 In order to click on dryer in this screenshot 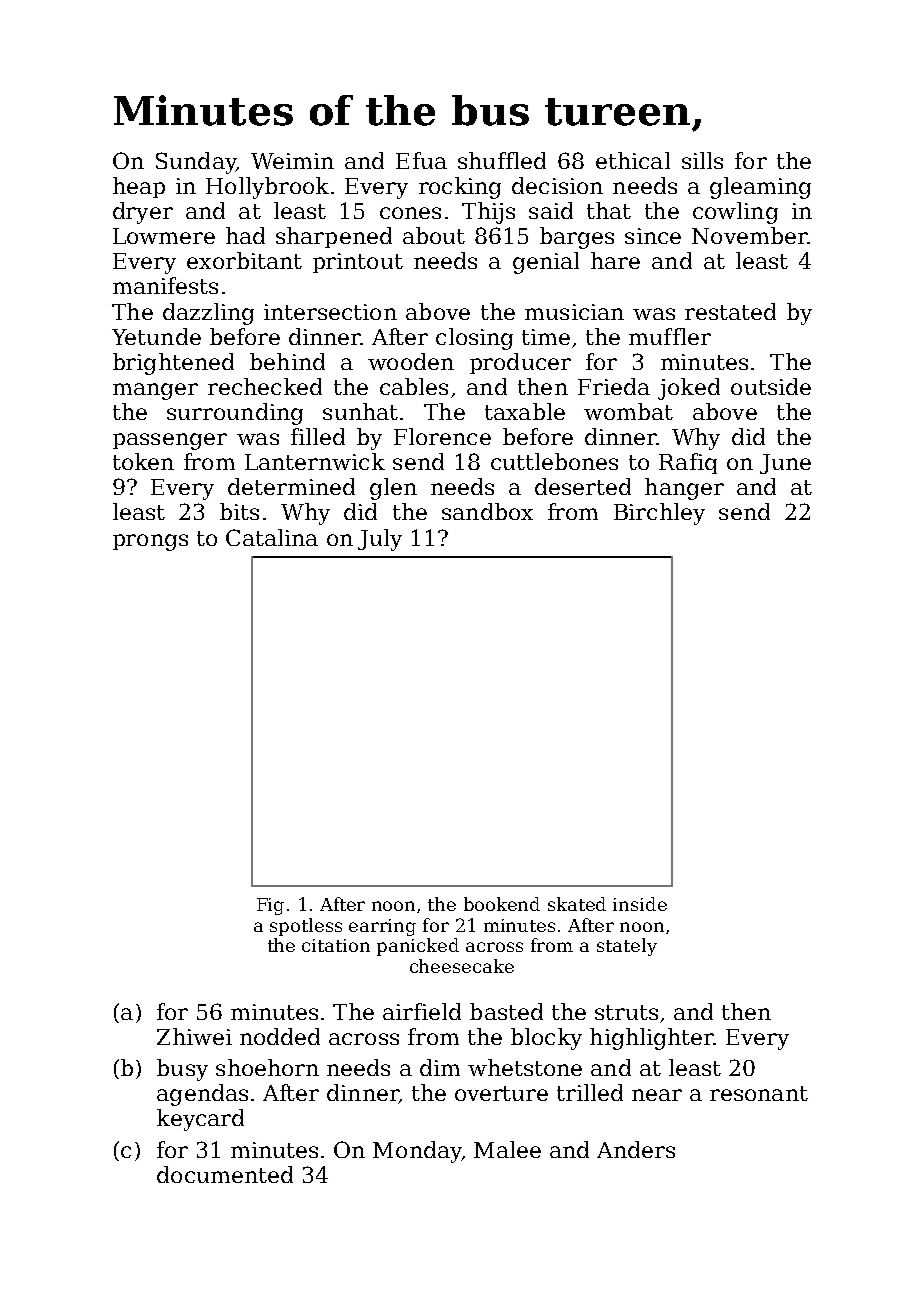, I will do `click(143, 213)`.
